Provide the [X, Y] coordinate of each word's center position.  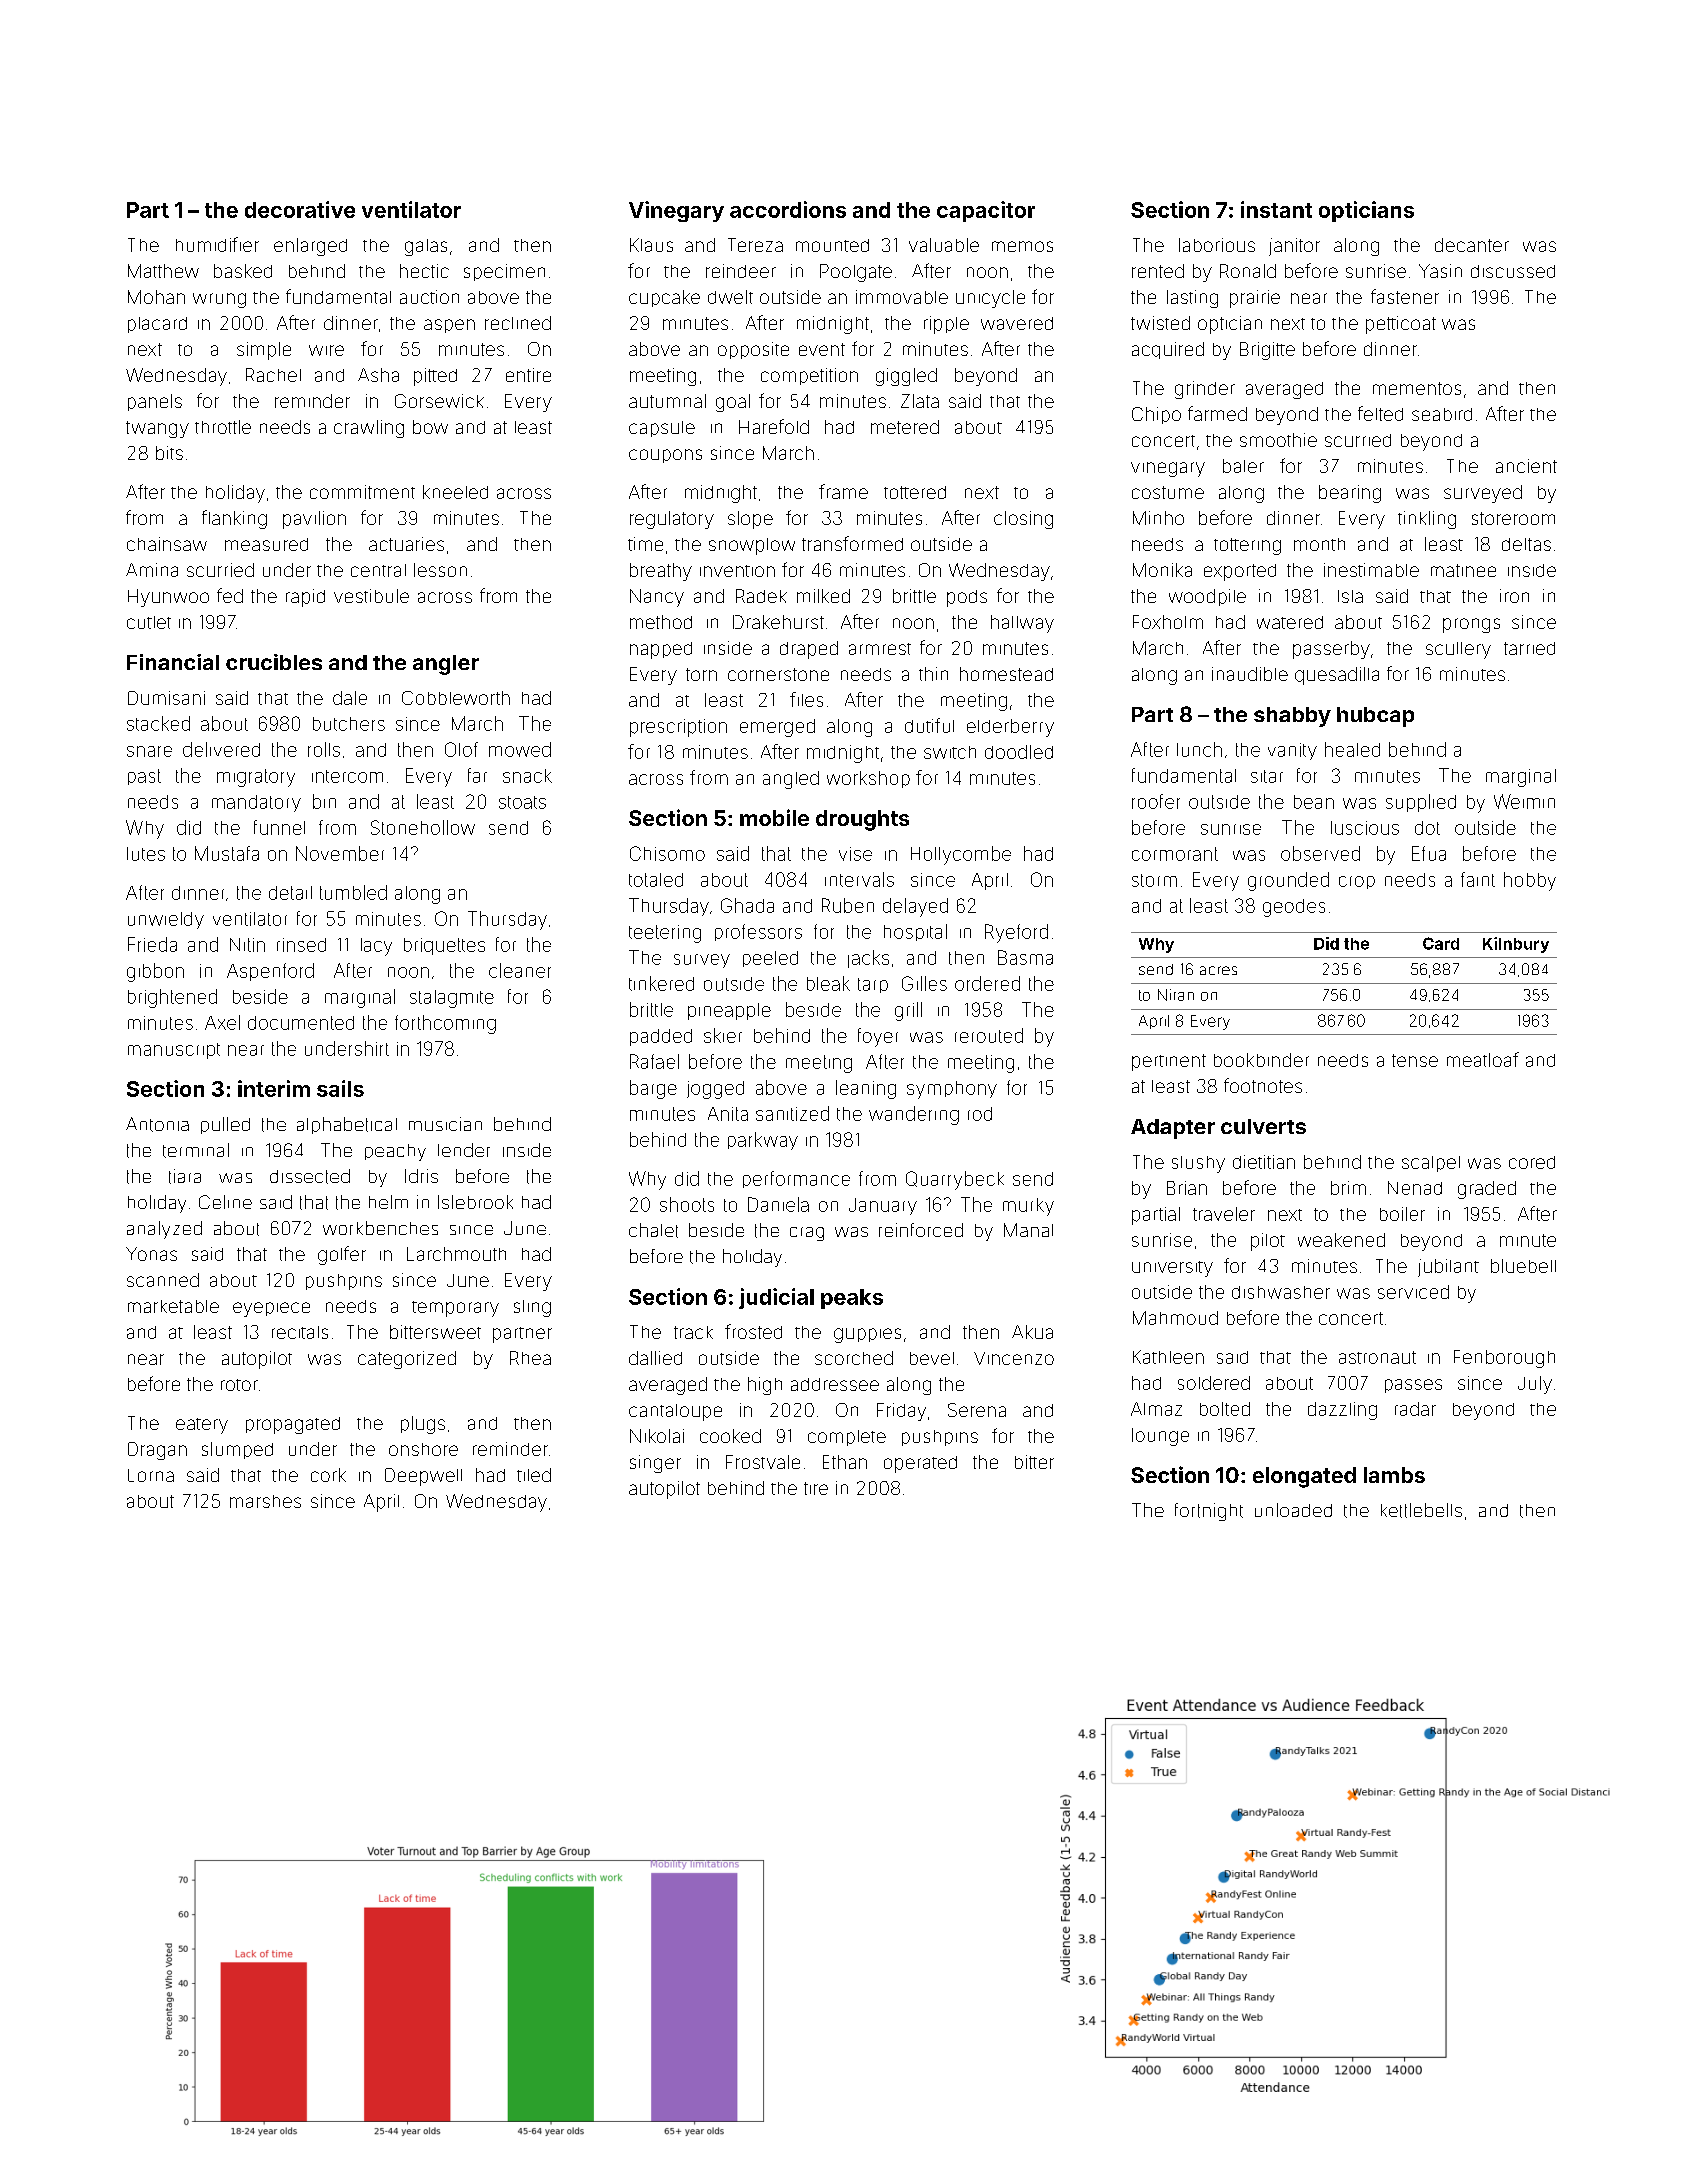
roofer [1156, 801]
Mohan [156, 297]
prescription [678, 728]
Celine [225, 1202]
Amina [152, 570]
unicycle [990, 299]
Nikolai [657, 1436]
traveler [1224, 1214]
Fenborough [1504, 1359]
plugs [423, 1425]
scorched [854, 1358]
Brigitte [1267, 351]
